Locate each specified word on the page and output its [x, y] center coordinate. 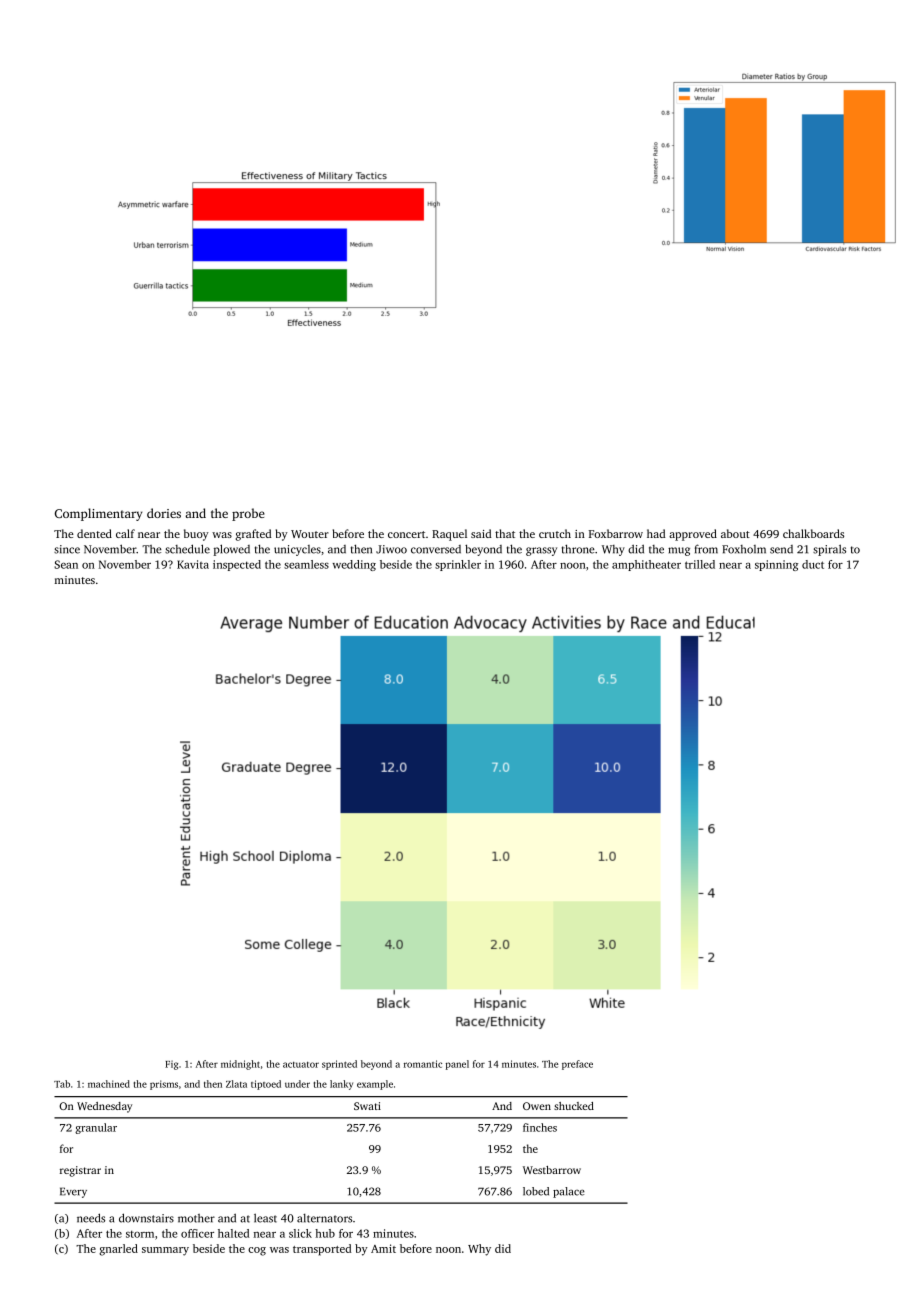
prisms [164, 1085]
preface [577, 1065]
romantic [423, 1064]
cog [257, 1251]
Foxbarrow [616, 533]
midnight [240, 1065]
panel [457, 1065]
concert [406, 534]
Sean [66, 564]
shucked [574, 1106]
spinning [776, 565]
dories [164, 513]
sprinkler [458, 565]
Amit [383, 1248]
